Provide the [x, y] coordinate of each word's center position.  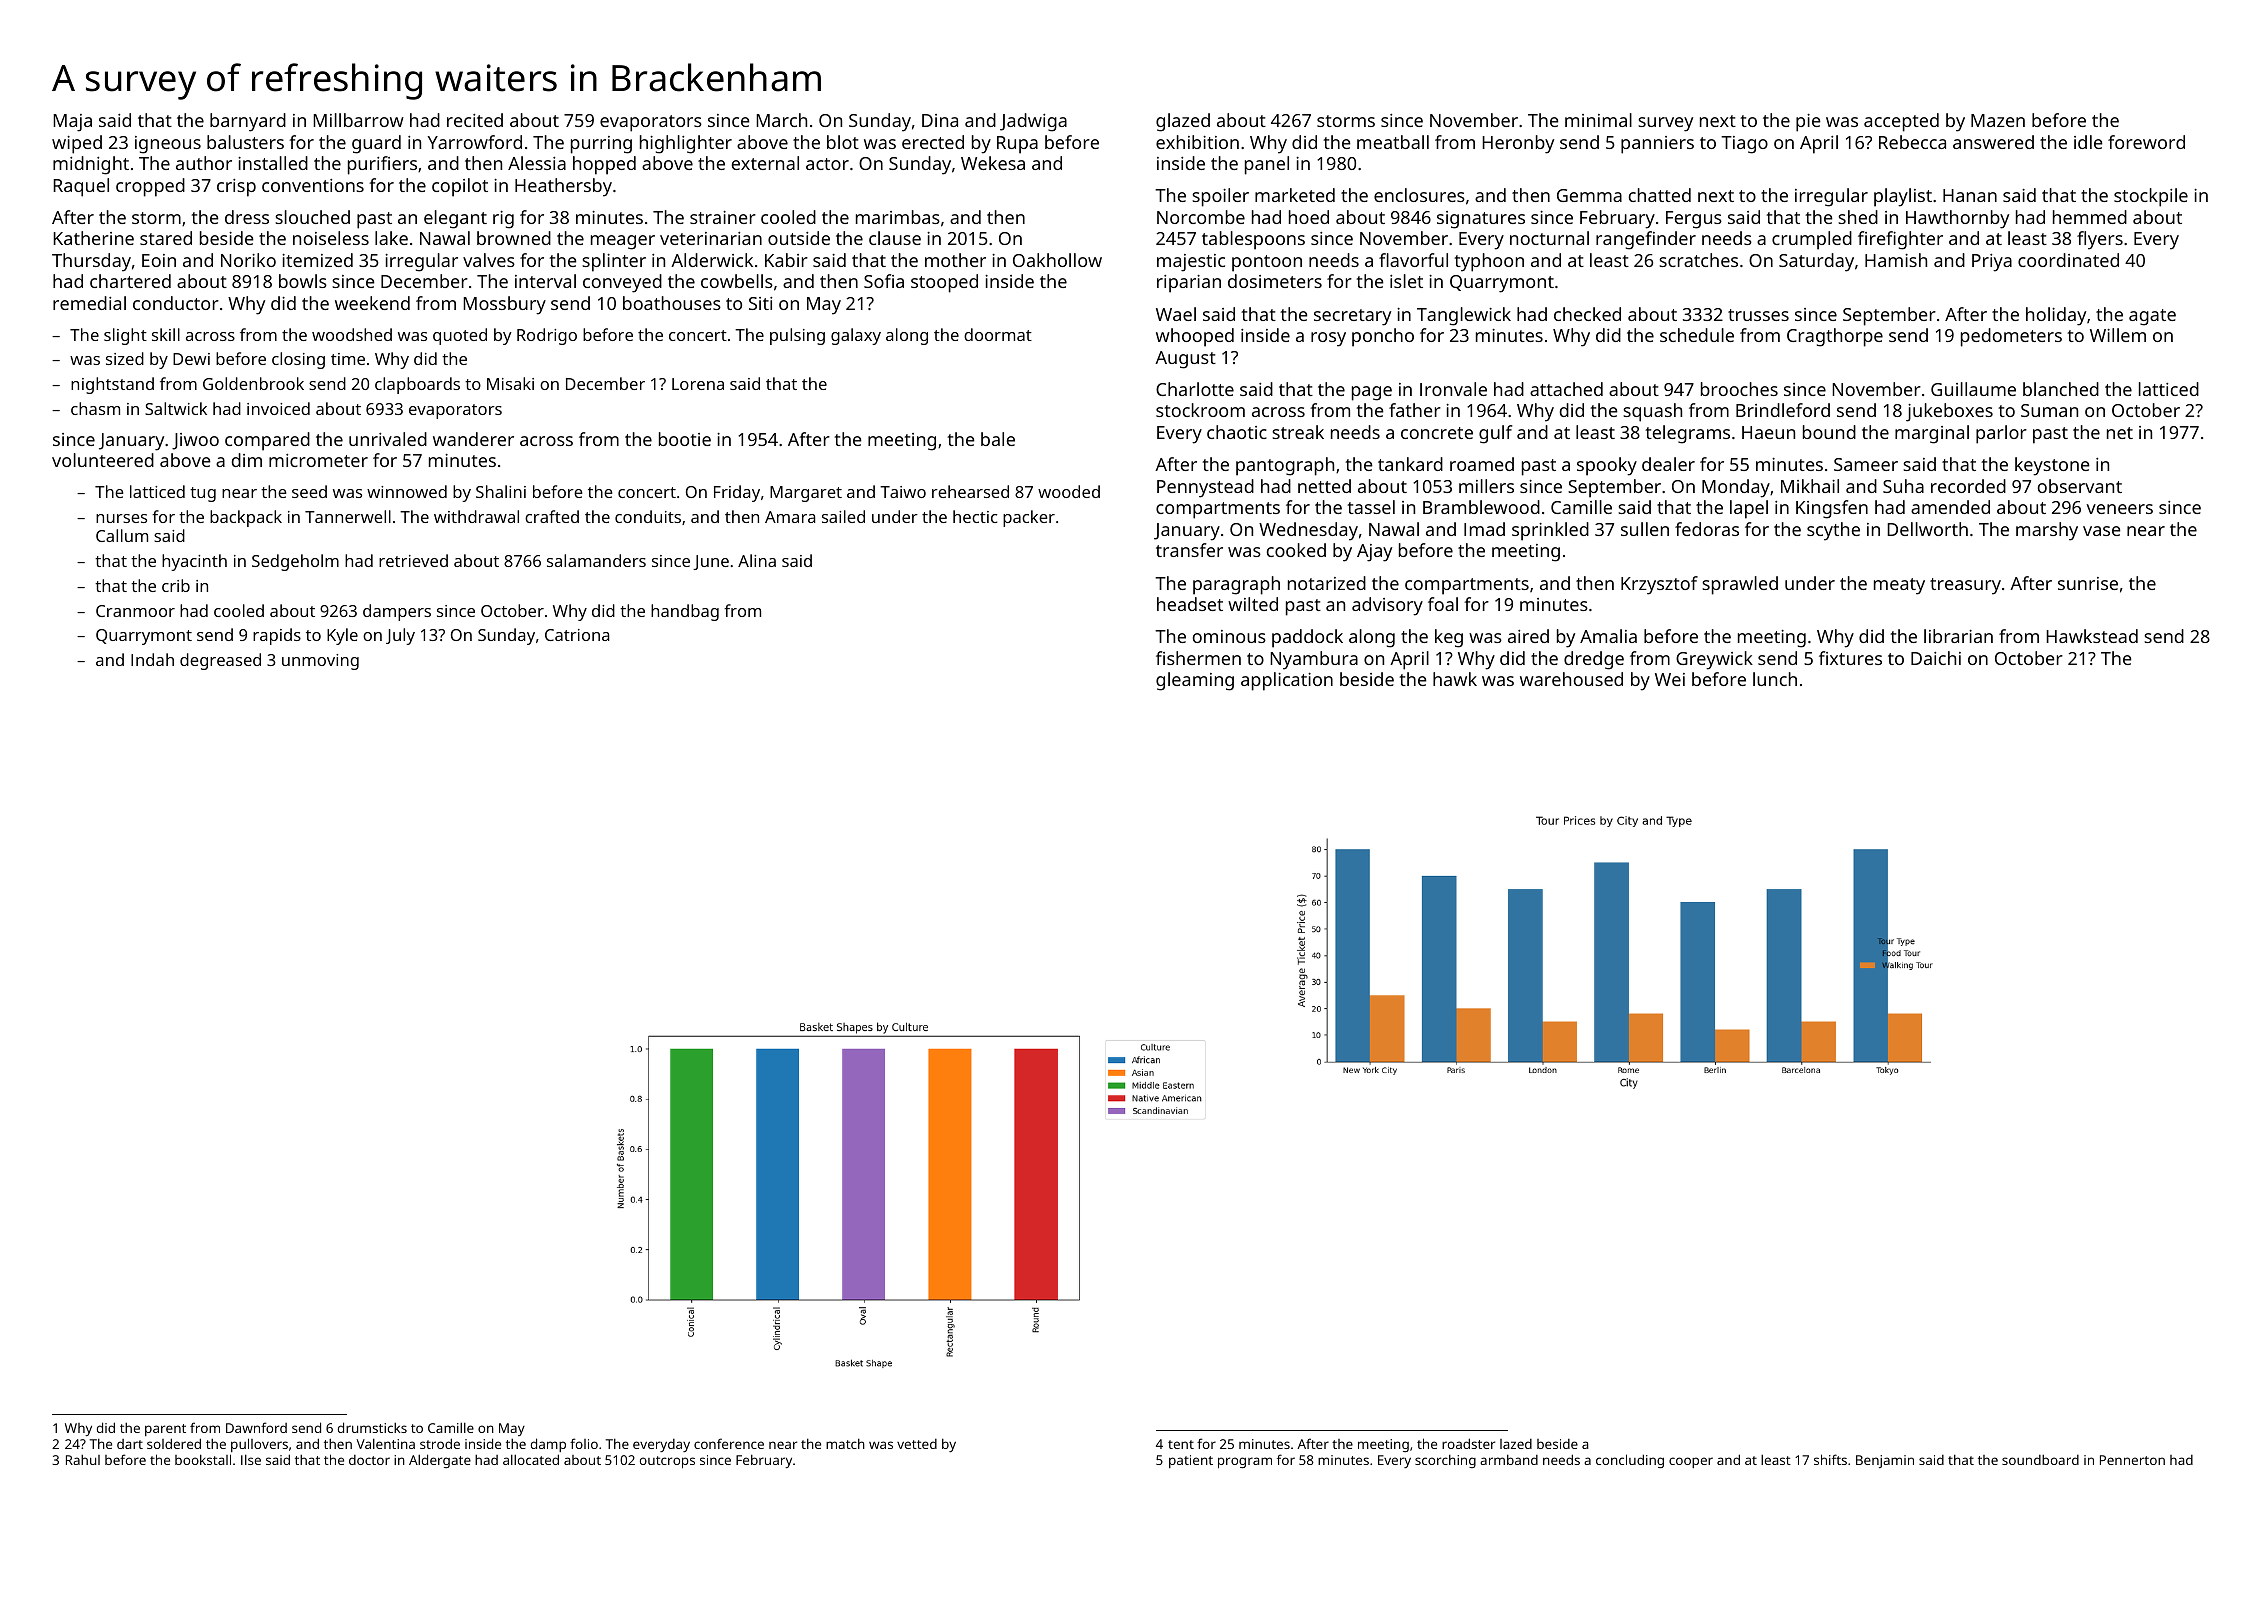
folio [584, 1443]
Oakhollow [1057, 260]
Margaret [806, 494]
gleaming [1195, 681]
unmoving [320, 662]
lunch [1775, 679]
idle [2088, 142]
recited [475, 120]
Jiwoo [195, 441]
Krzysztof [1659, 585]
